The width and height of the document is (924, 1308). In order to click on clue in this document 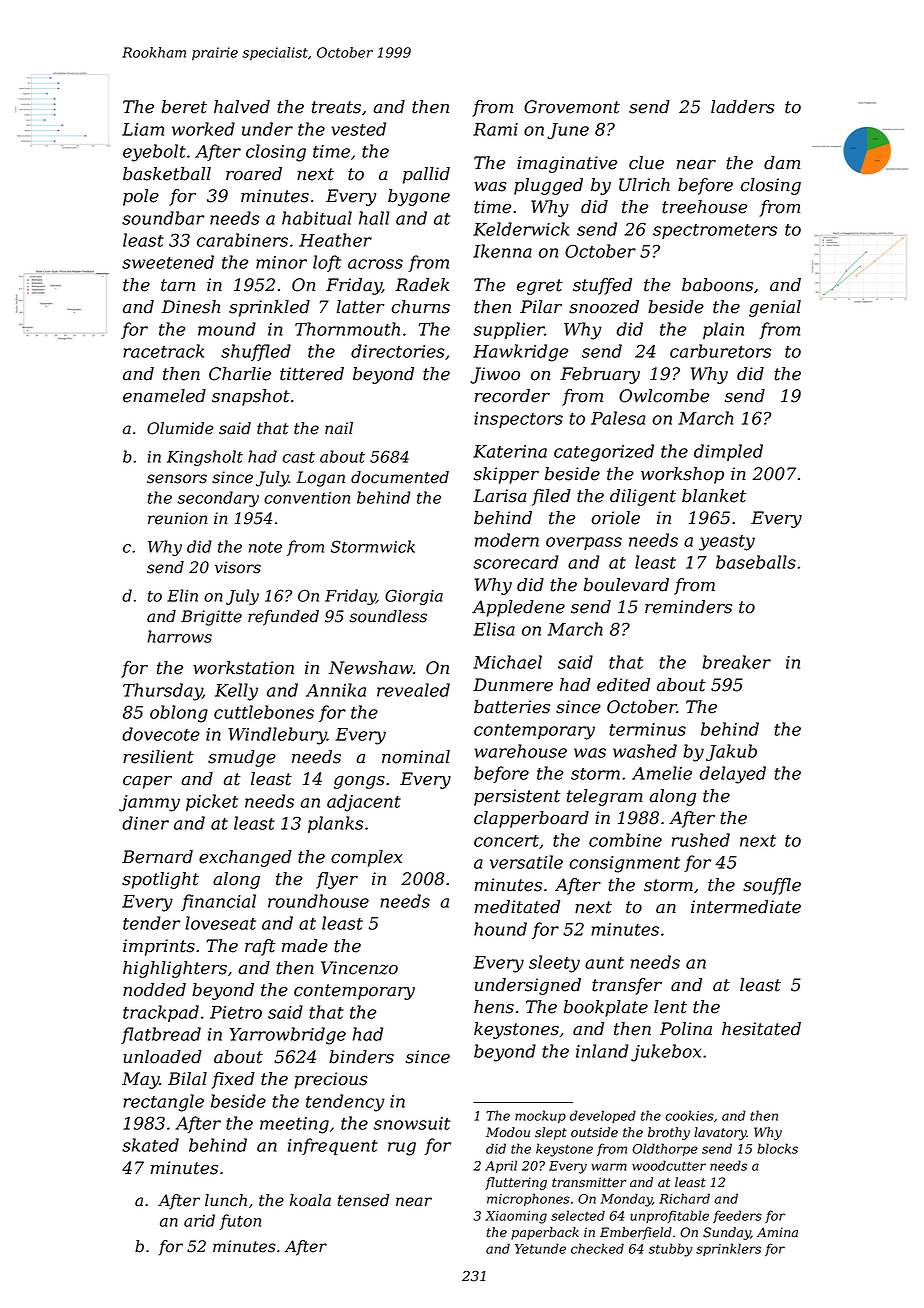, I will do `click(646, 163)`.
